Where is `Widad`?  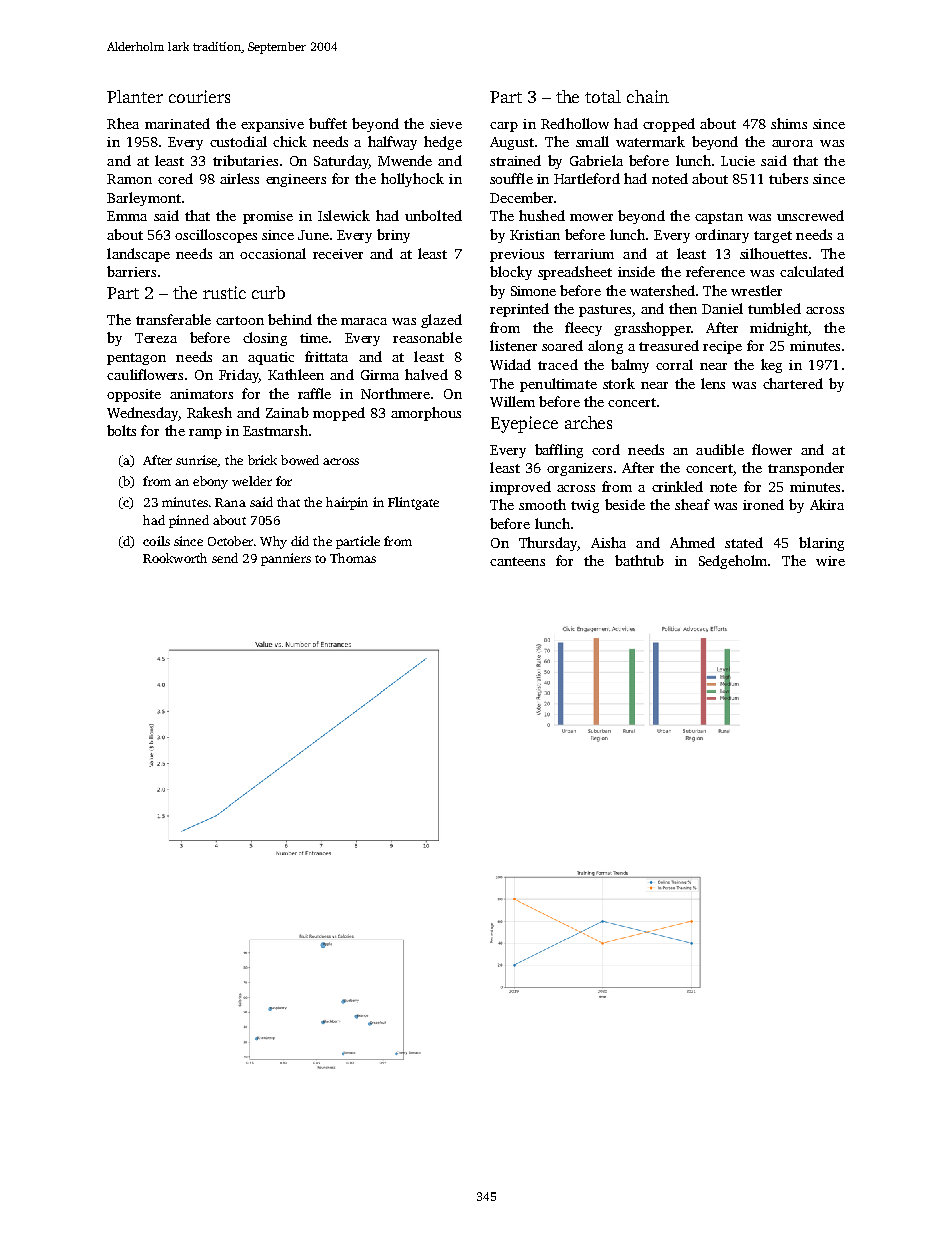
Widad is located at coordinates (510, 364).
